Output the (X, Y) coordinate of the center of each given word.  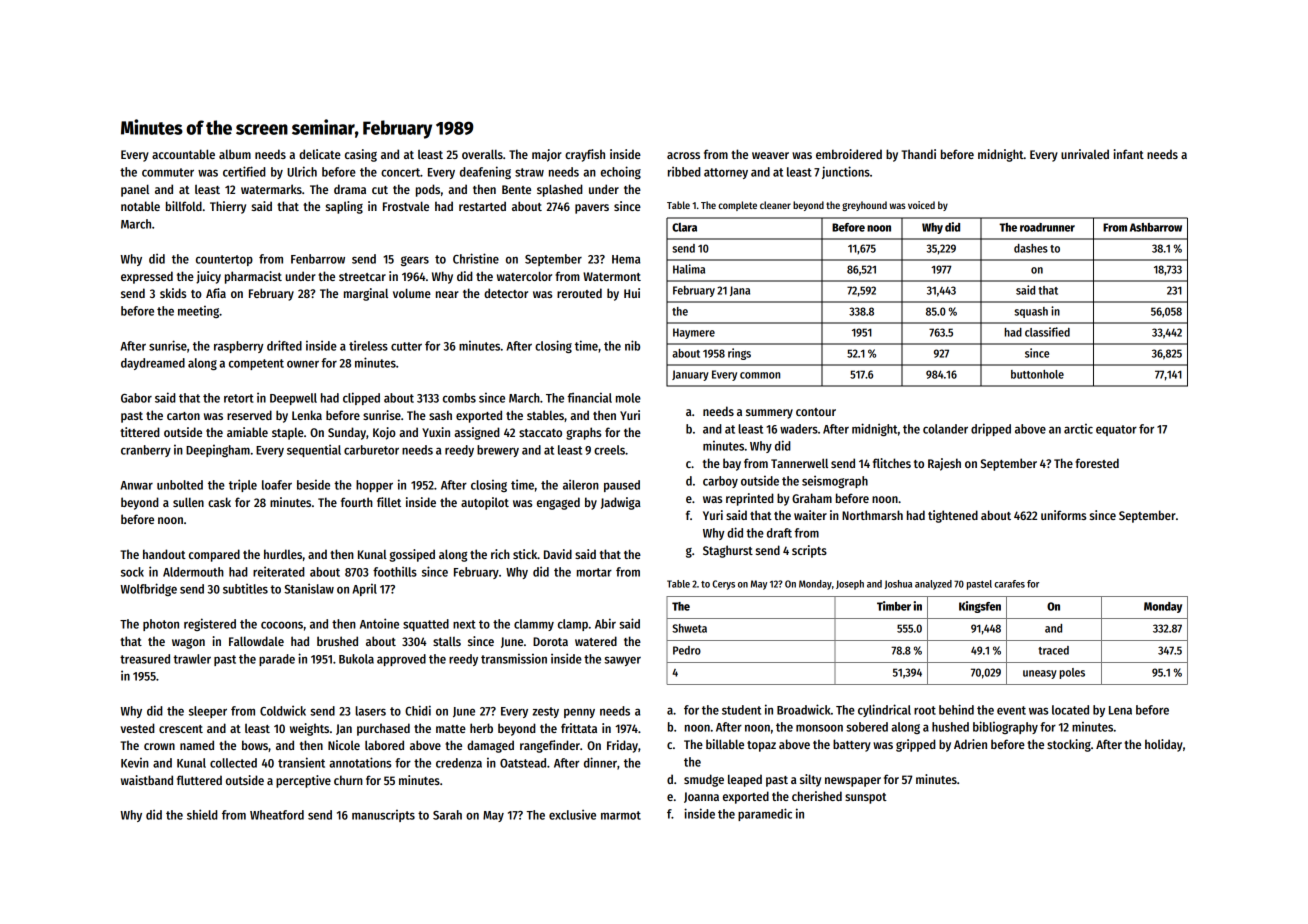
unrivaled (1085, 154)
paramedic (765, 814)
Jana (740, 291)
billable (725, 744)
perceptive (303, 781)
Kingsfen (980, 607)
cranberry (146, 451)
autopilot (485, 503)
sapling (344, 207)
